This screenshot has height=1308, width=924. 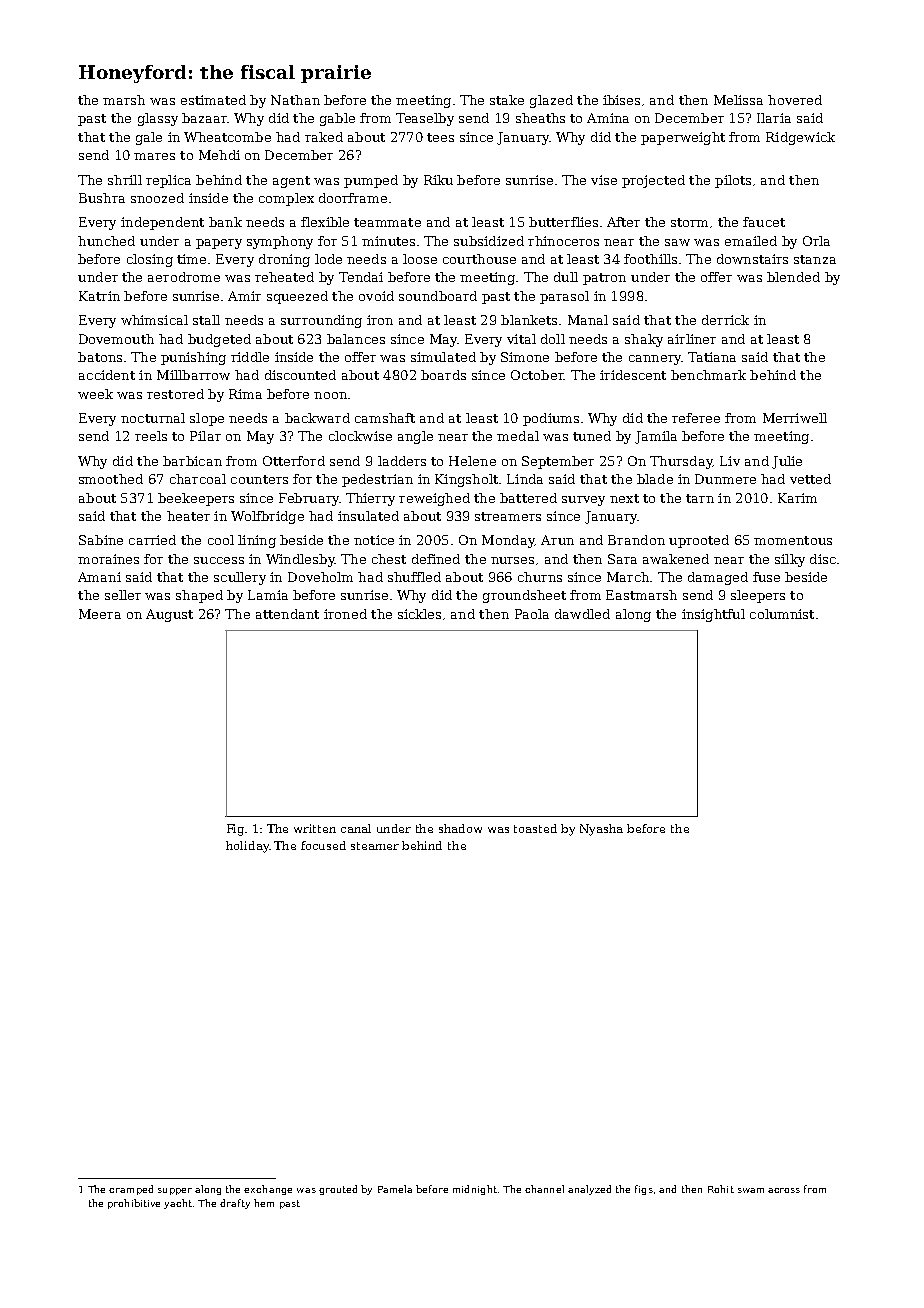 What do you see at coordinates (784, 1190) in the screenshot?
I see `across` at bounding box center [784, 1190].
